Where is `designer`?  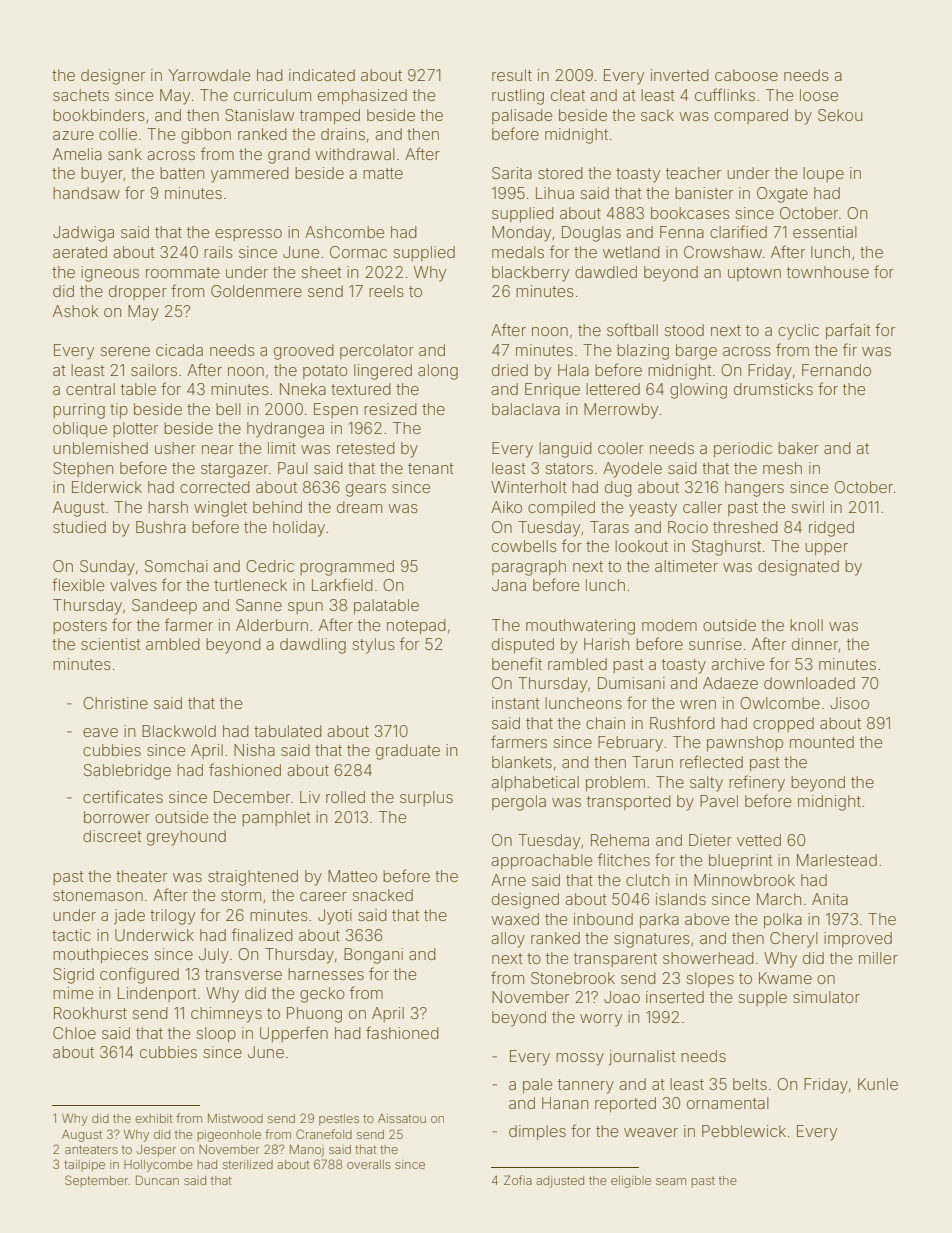 designer is located at coordinates (113, 77).
